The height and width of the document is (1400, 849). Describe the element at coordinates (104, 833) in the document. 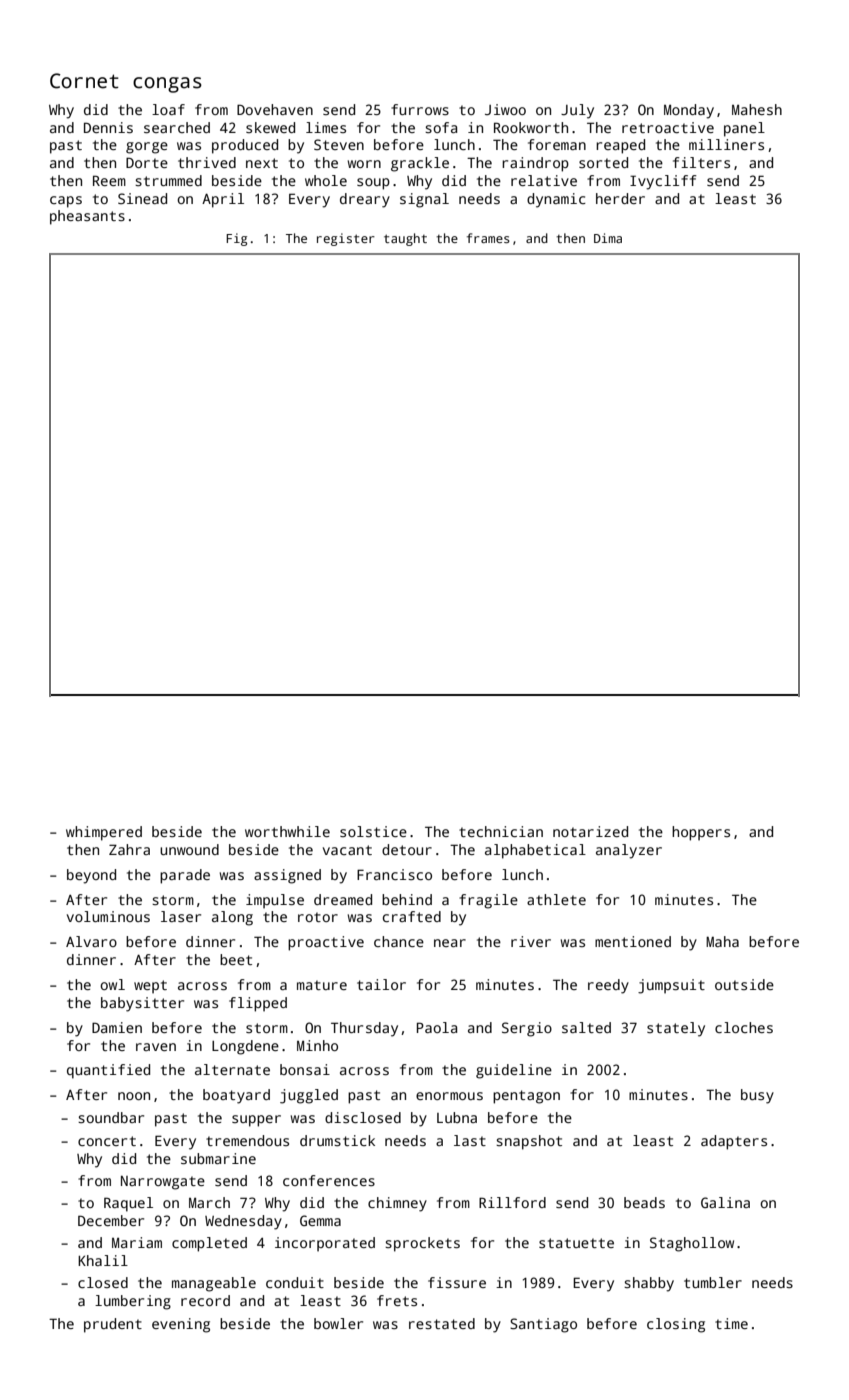

I see `whimpered` at that location.
